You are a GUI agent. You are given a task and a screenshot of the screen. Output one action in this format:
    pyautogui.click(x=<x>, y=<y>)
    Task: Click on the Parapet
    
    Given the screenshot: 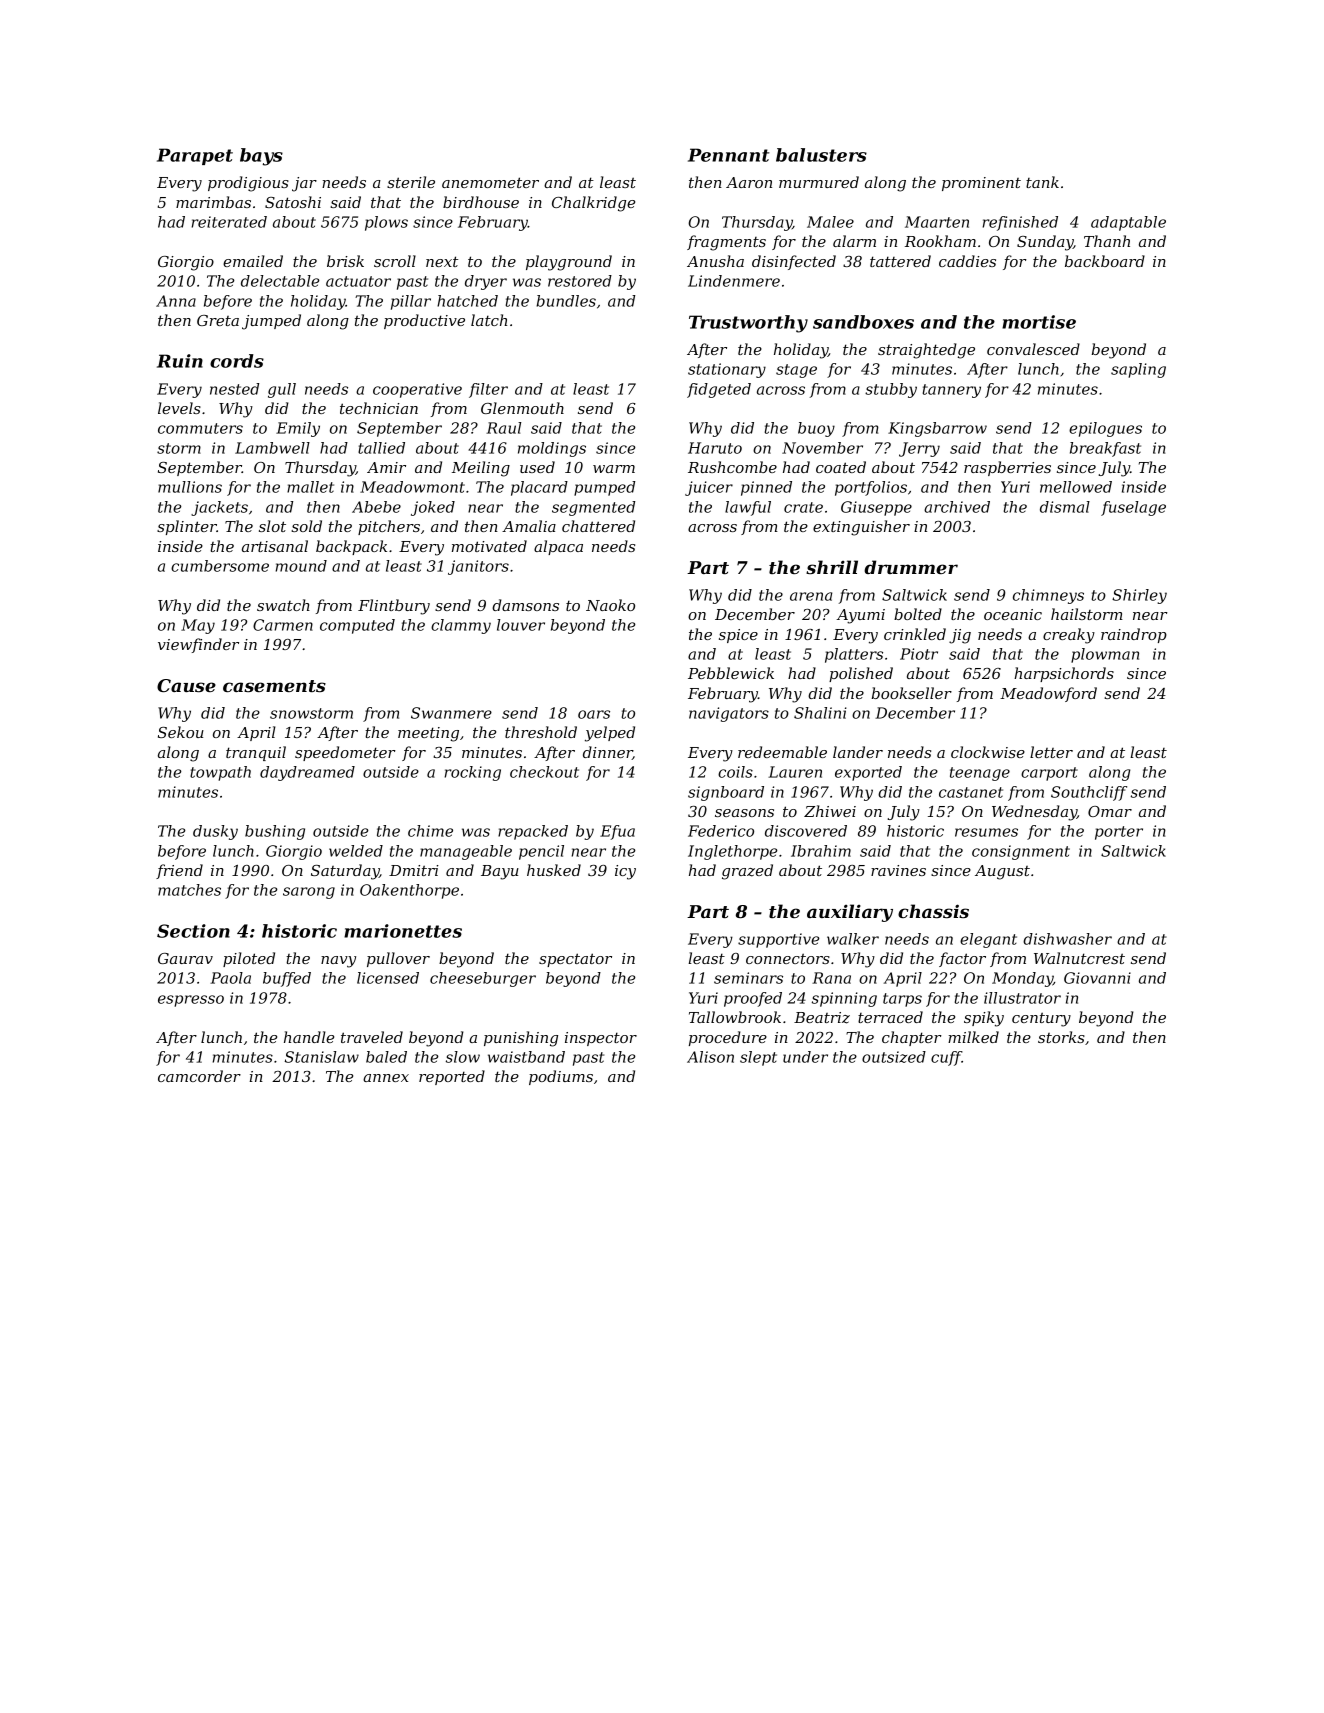 What is the action you would take?
    pyautogui.click(x=195, y=156)
